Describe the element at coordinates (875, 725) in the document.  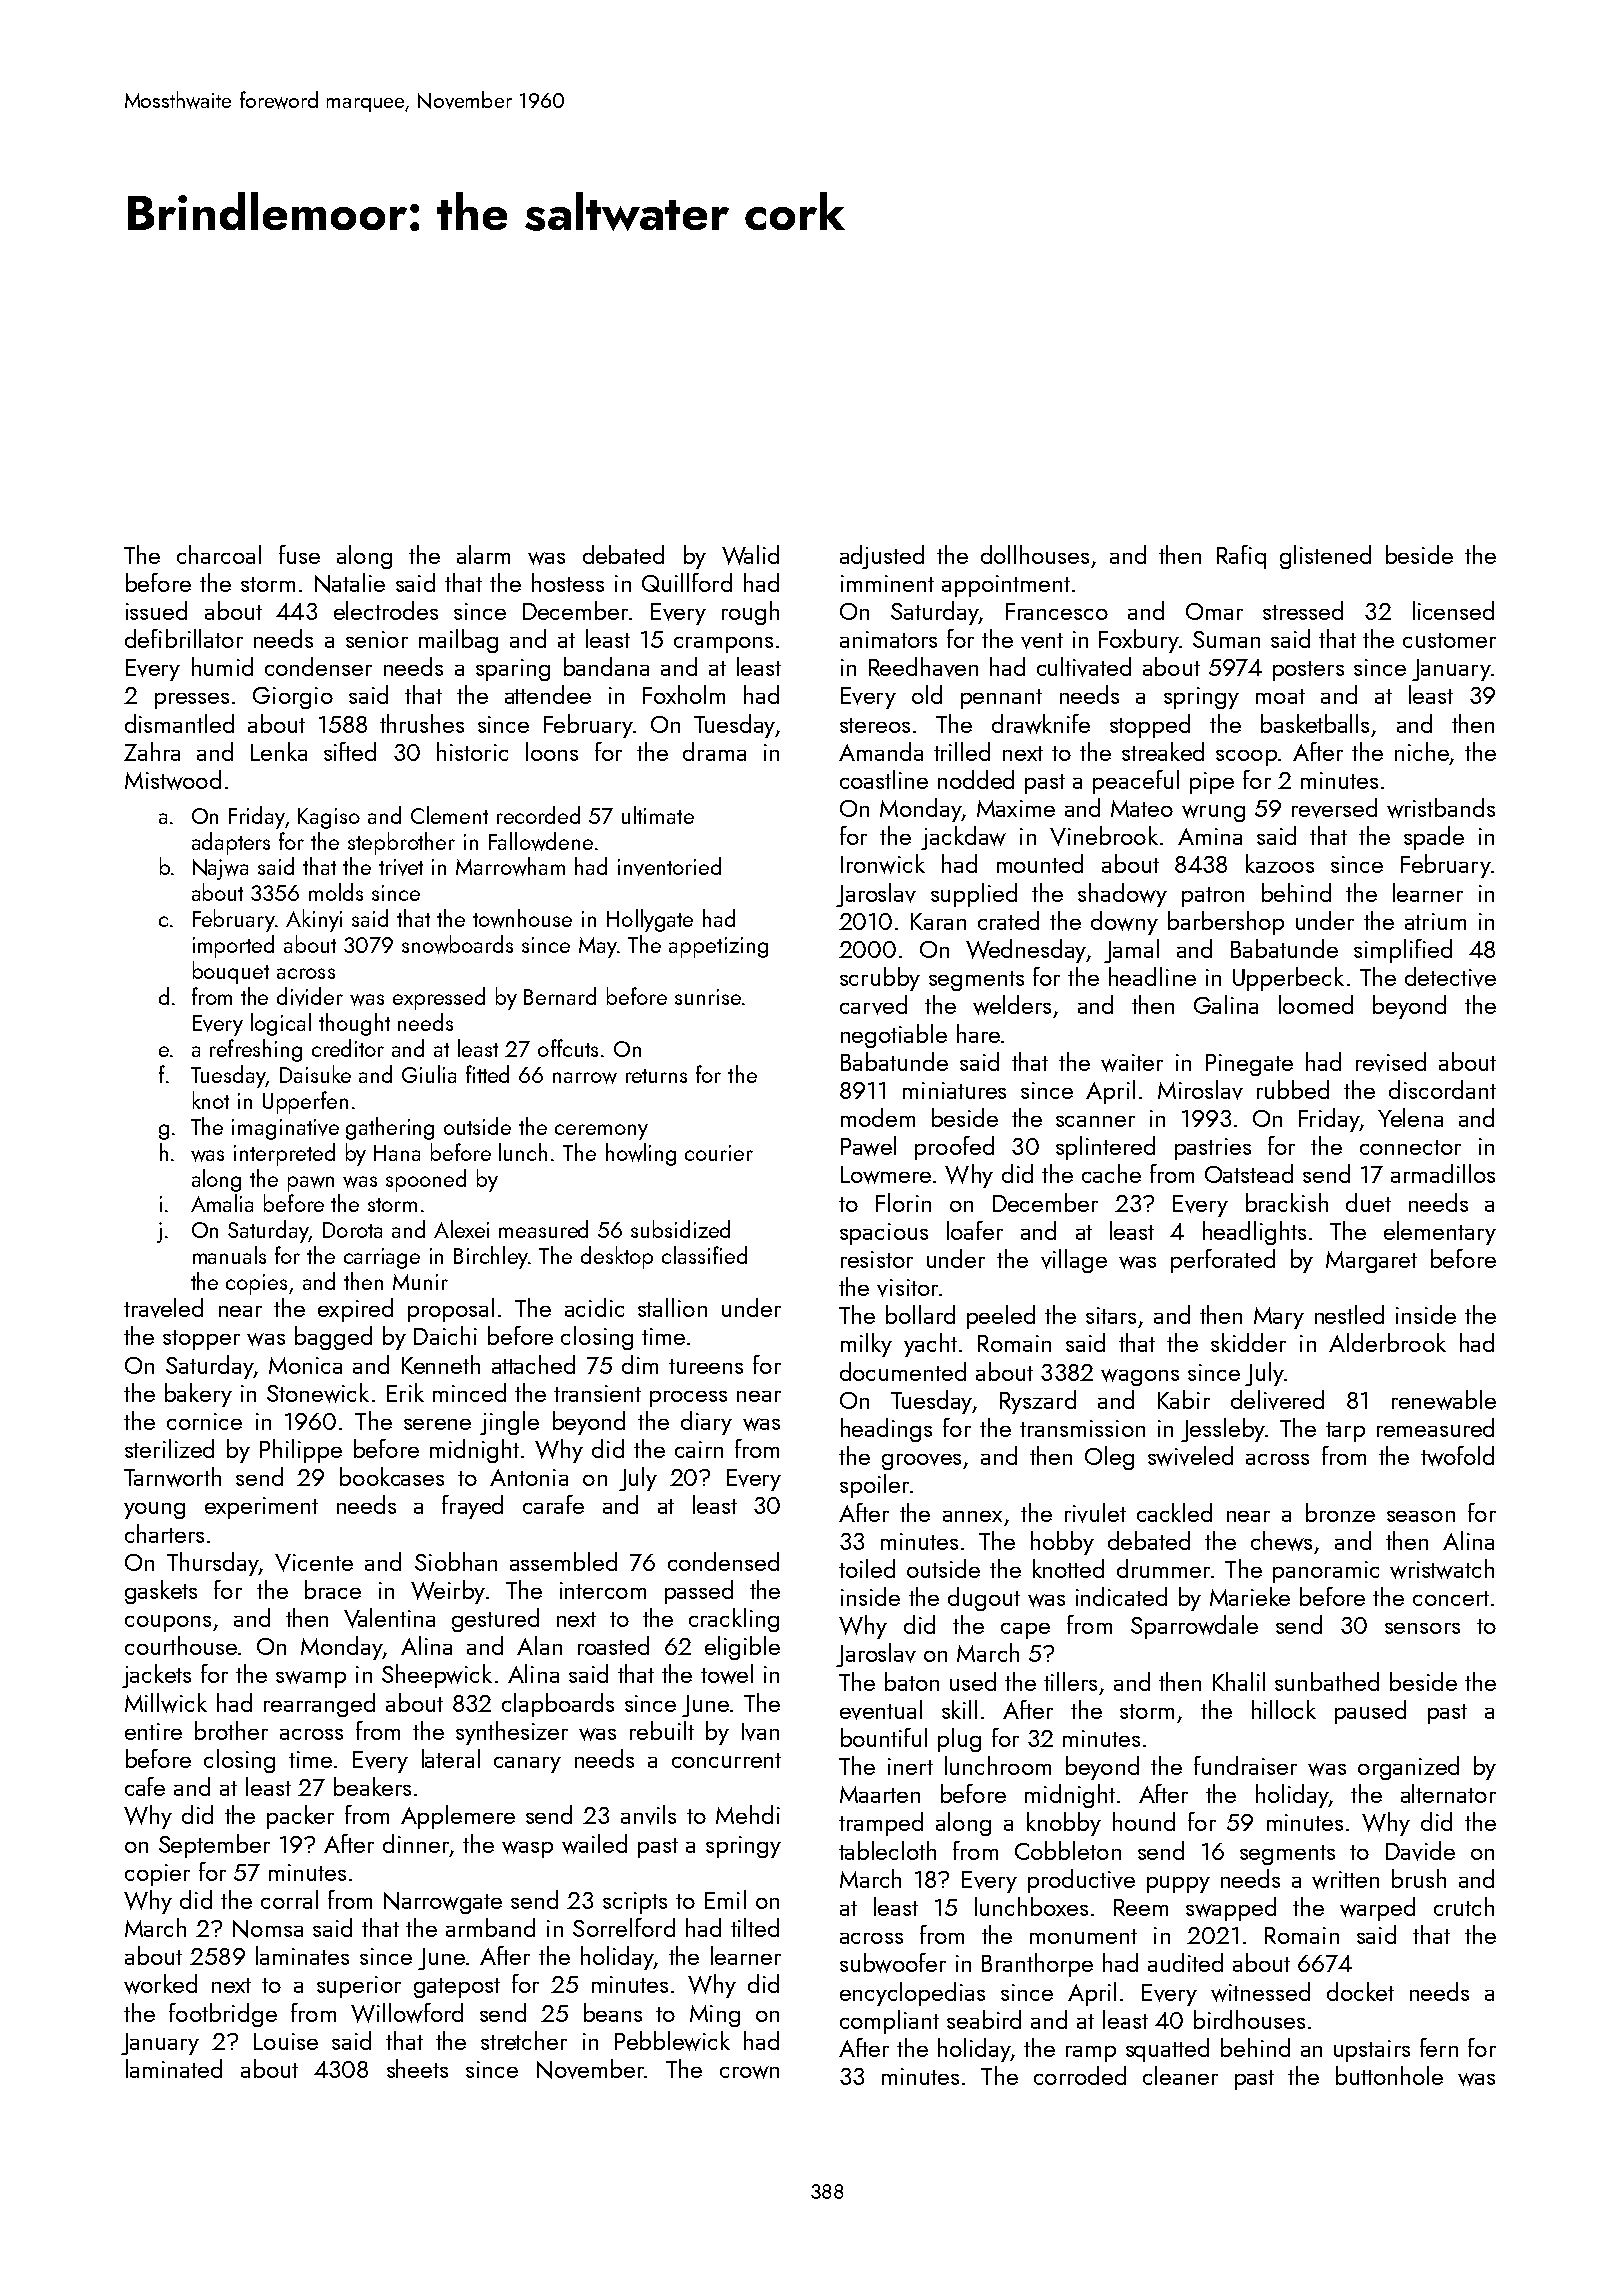
I see `stereos` at that location.
